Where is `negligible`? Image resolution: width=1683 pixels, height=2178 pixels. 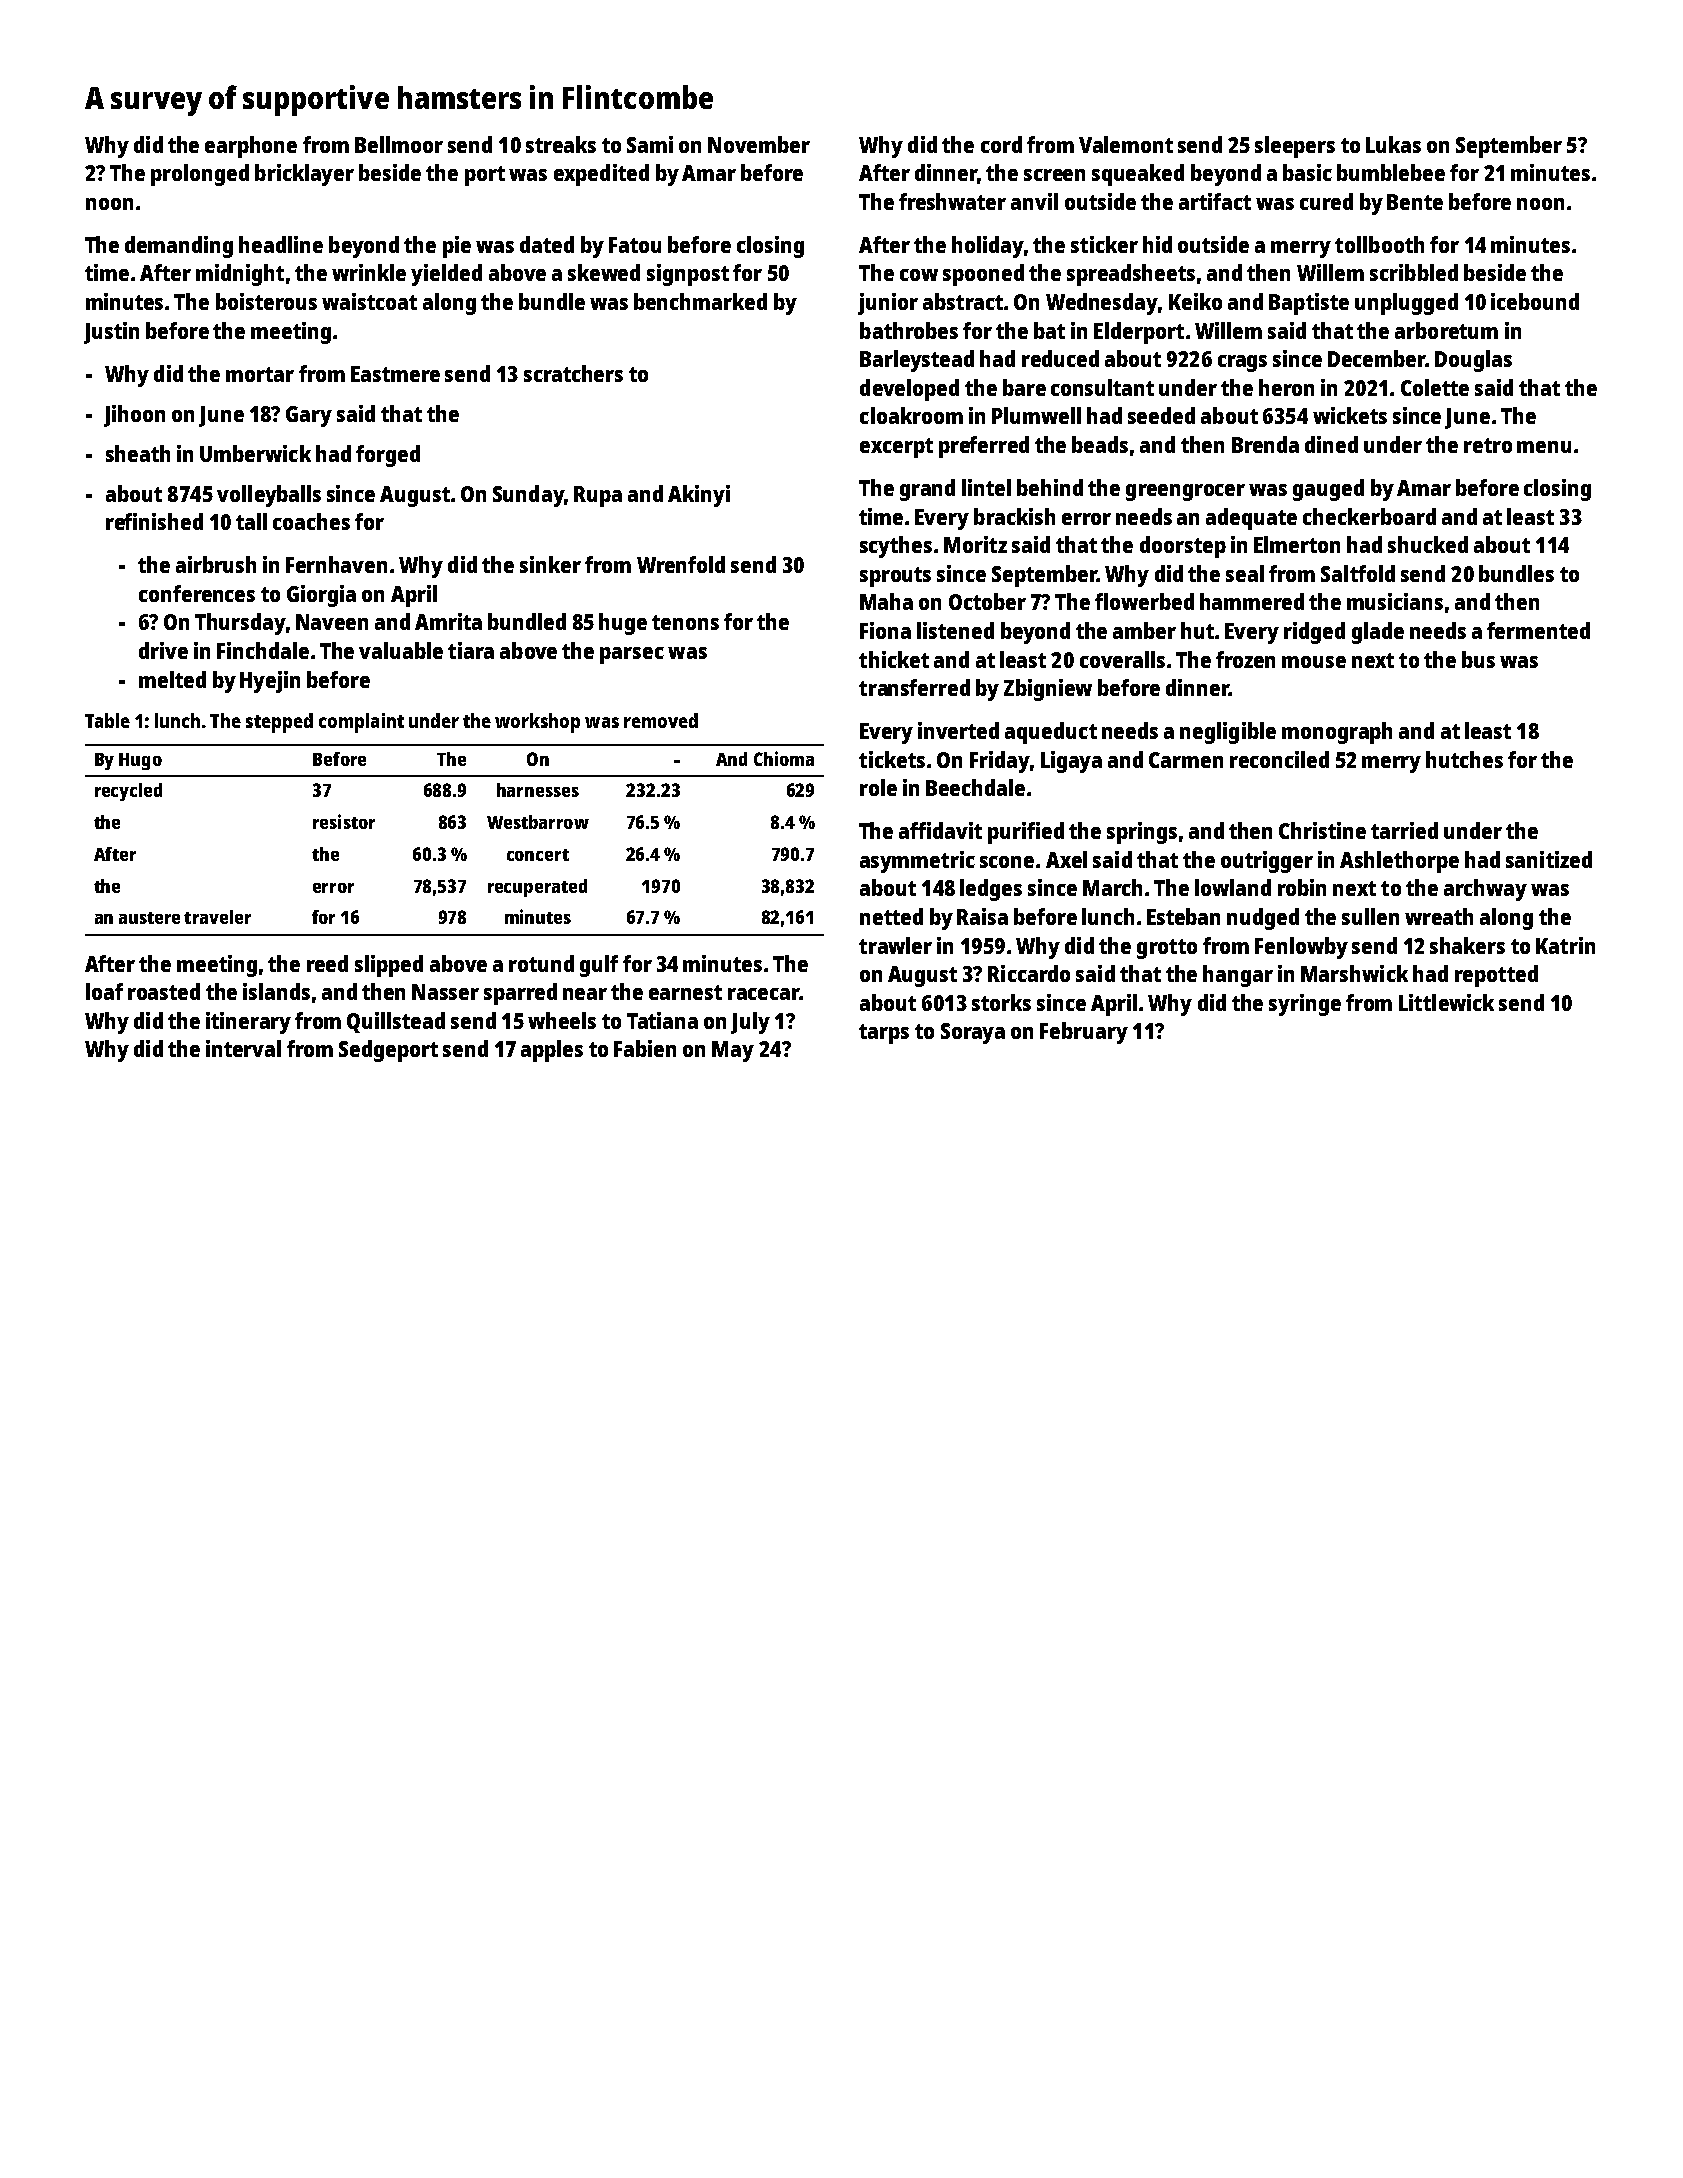 negligible is located at coordinates (1228, 733).
